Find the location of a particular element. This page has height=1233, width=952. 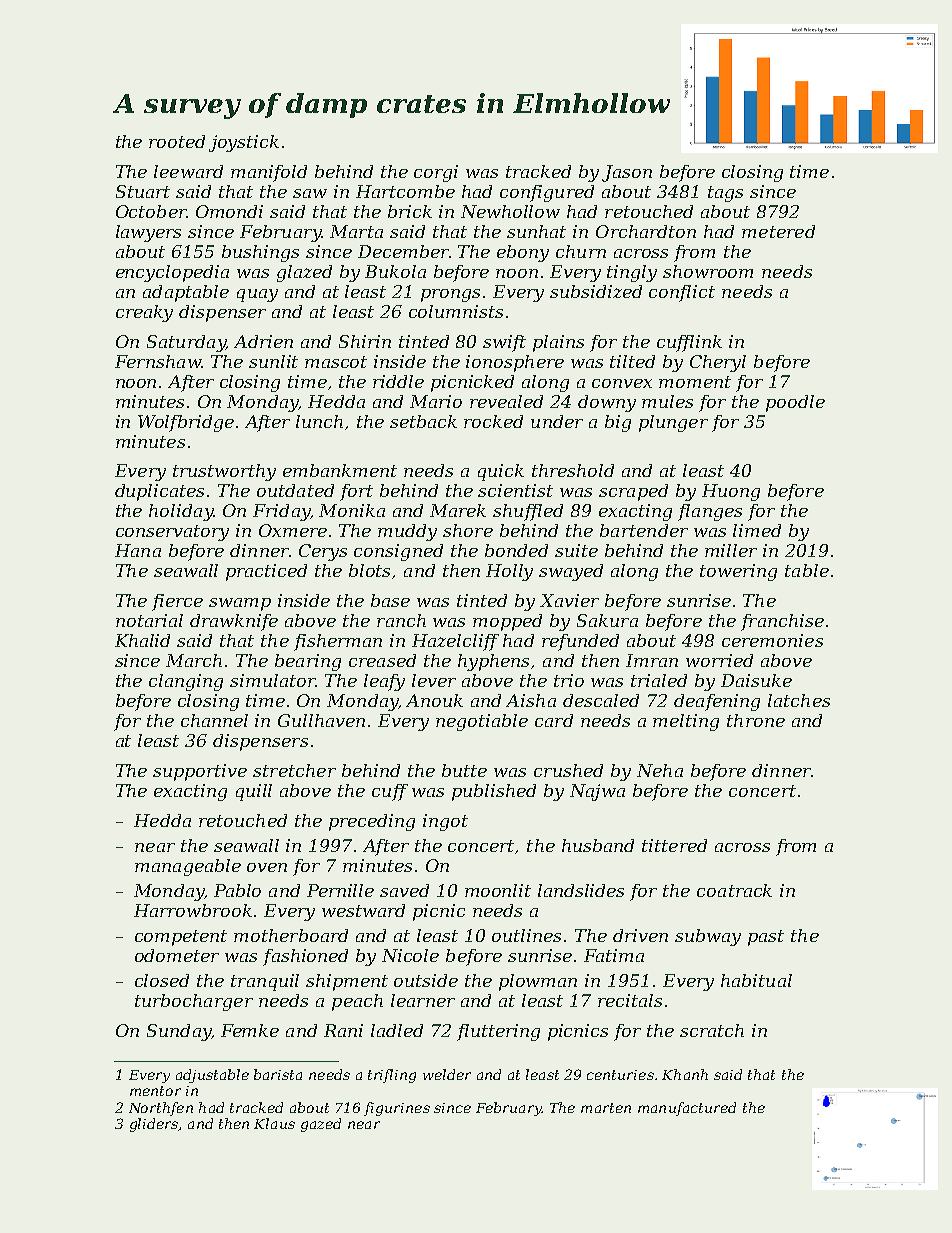

plunger is located at coordinates (673, 423).
